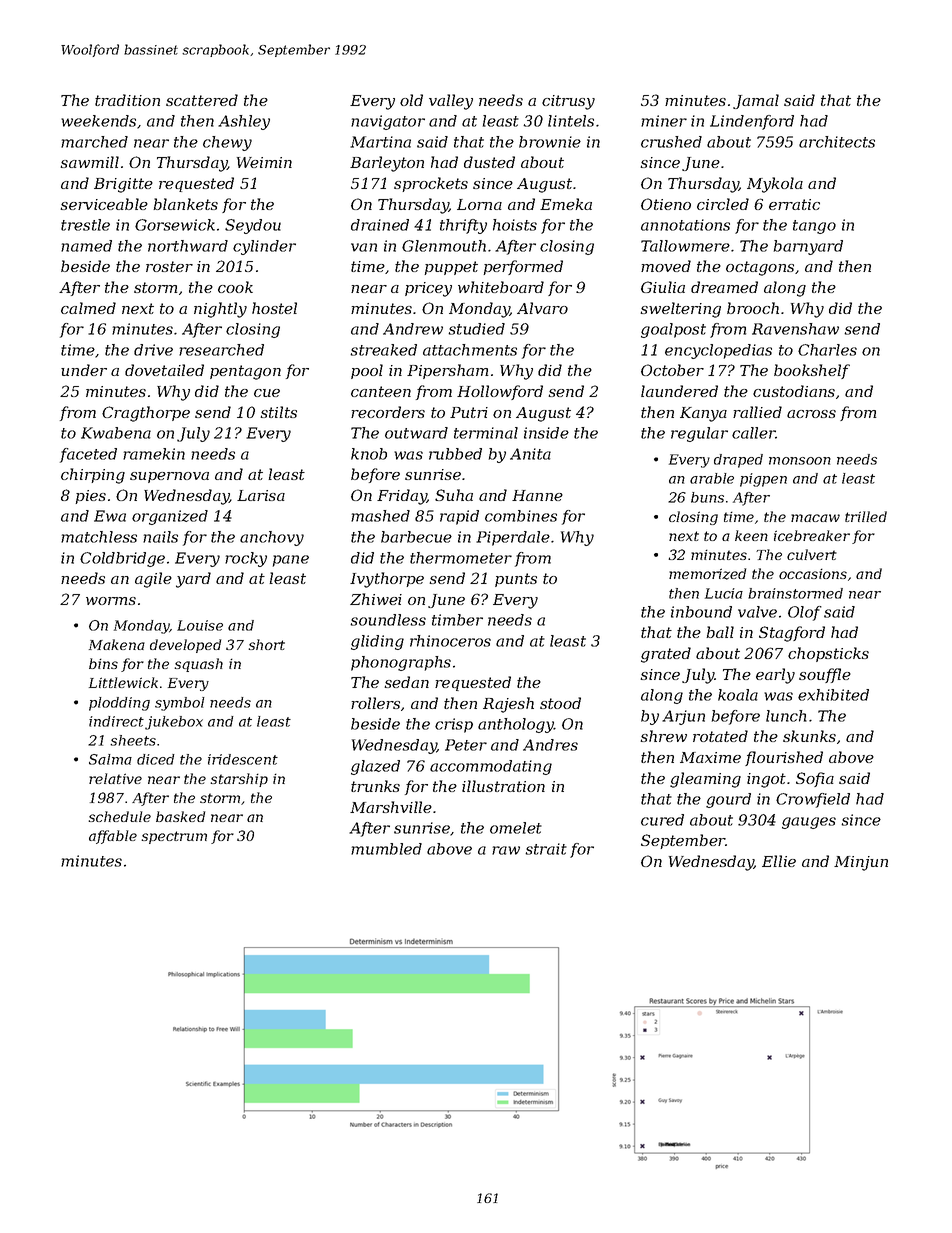 The width and height of the page is (952, 1233). Describe the element at coordinates (451, 102) in the page. I see `valley` at that location.
